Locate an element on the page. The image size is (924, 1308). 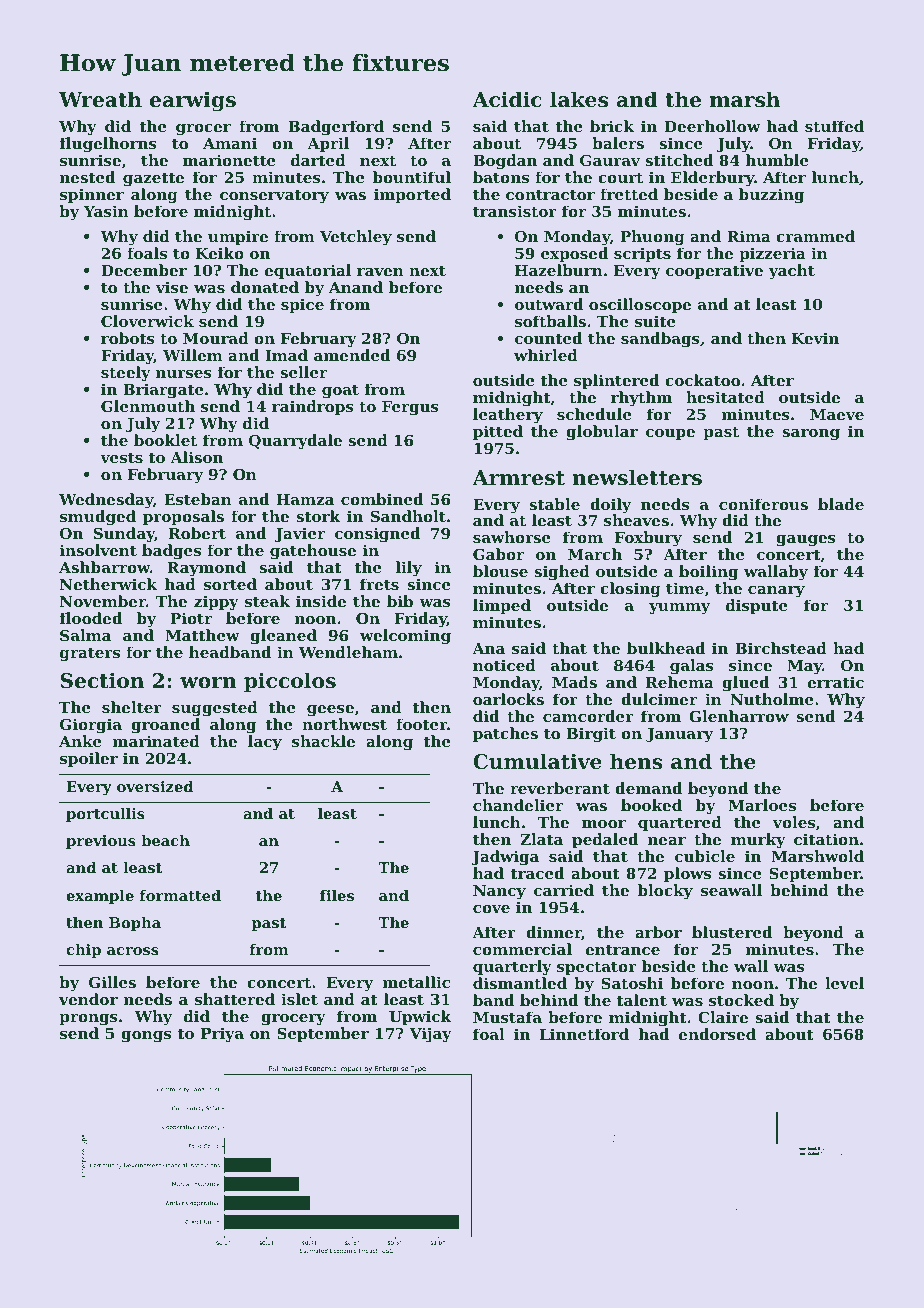
raindrops is located at coordinates (313, 407).
